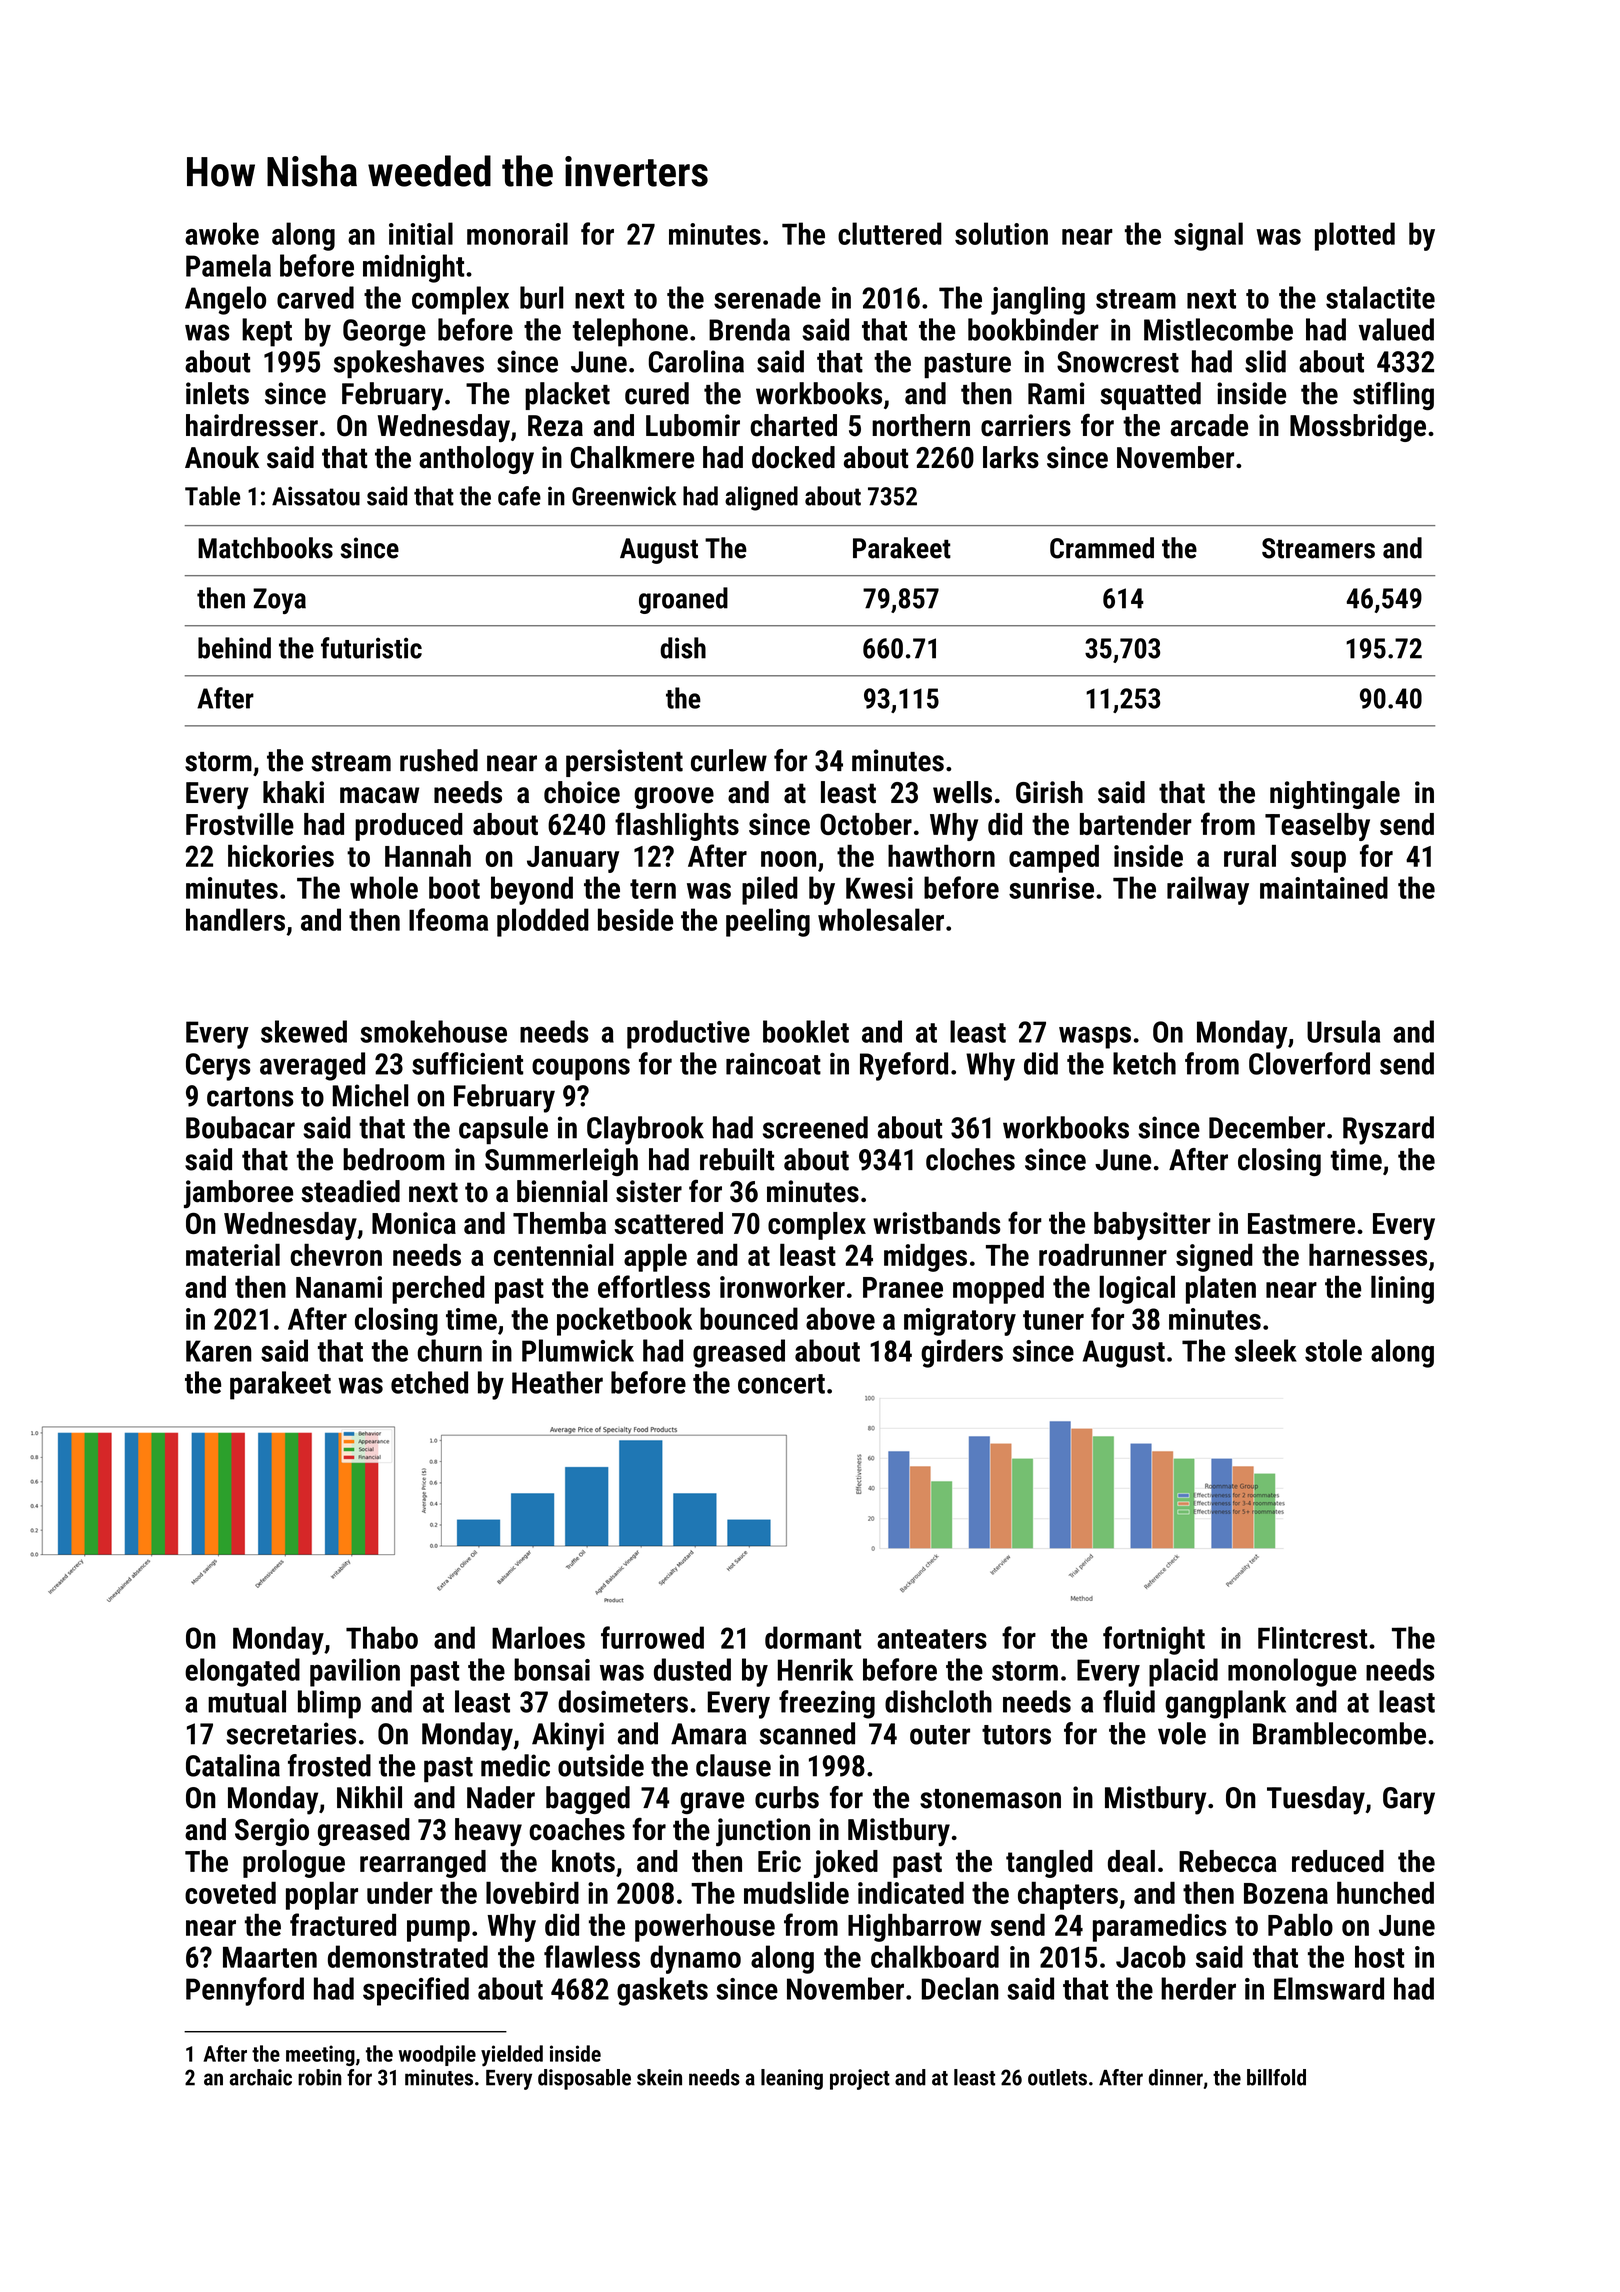 The height and width of the screenshot is (2292, 1620). Describe the element at coordinates (261, 2077) in the screenshot. I see `archaic` at that location.
